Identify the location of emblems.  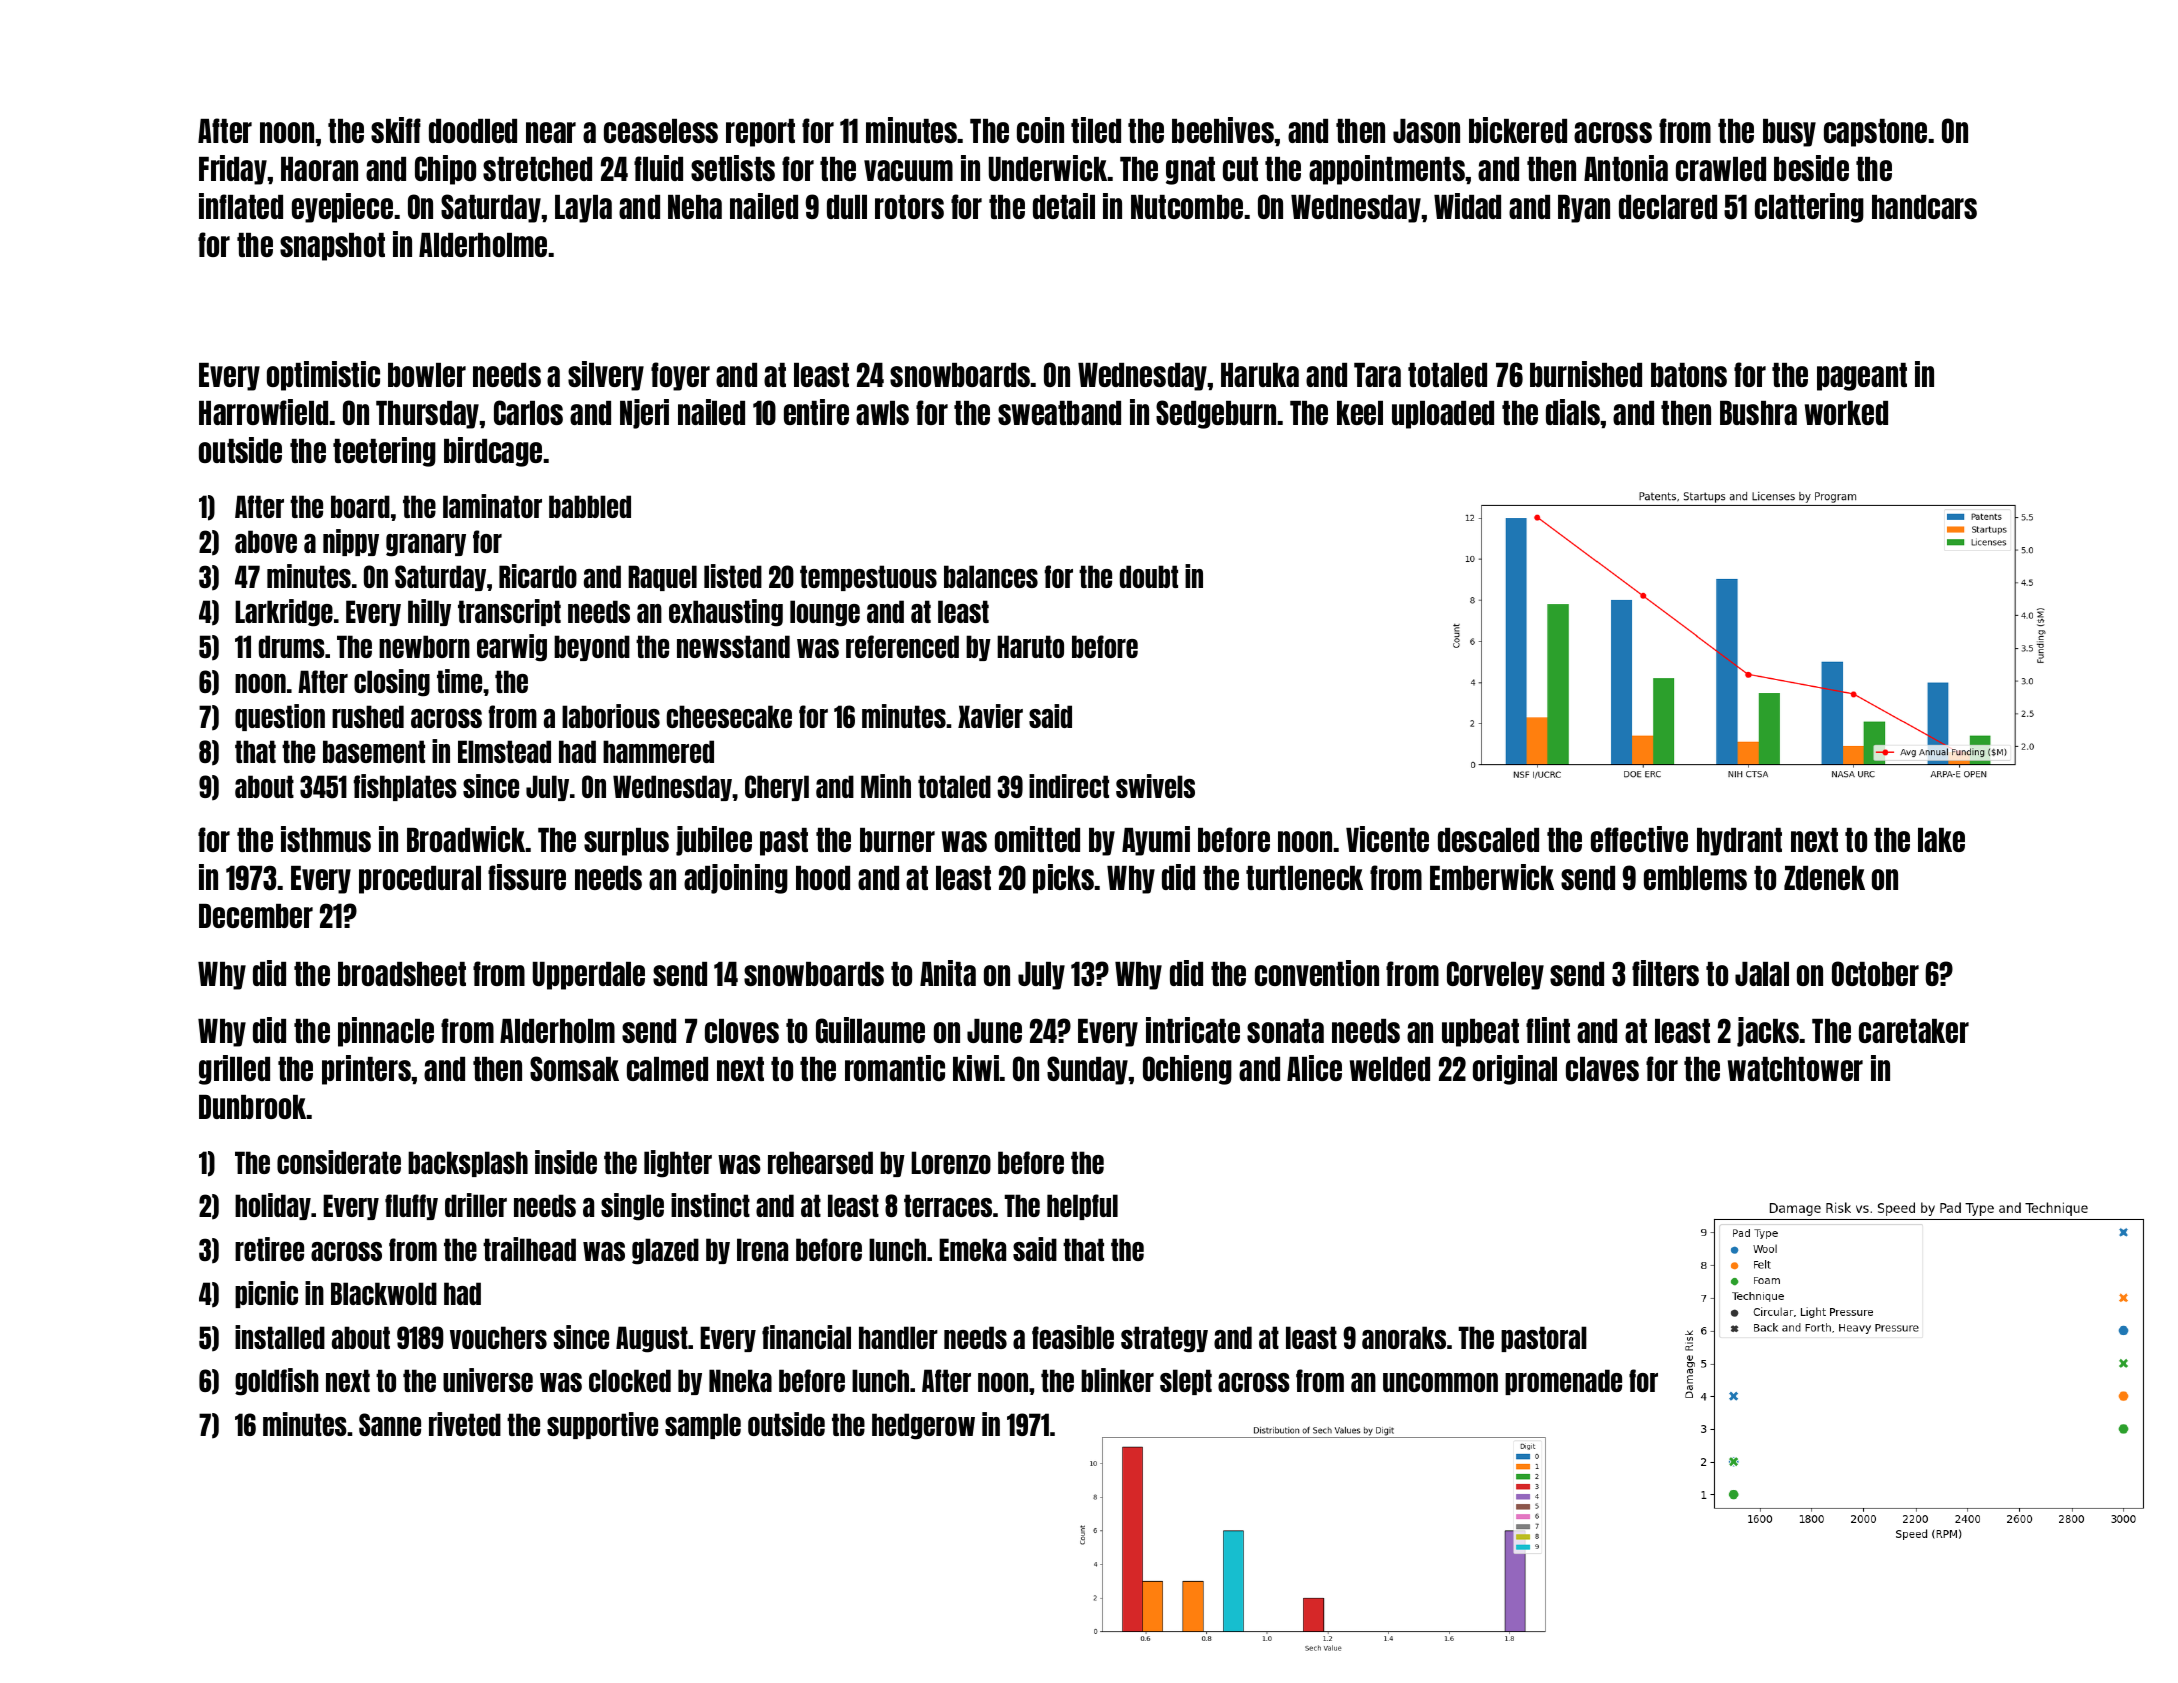
(1695, 878).
